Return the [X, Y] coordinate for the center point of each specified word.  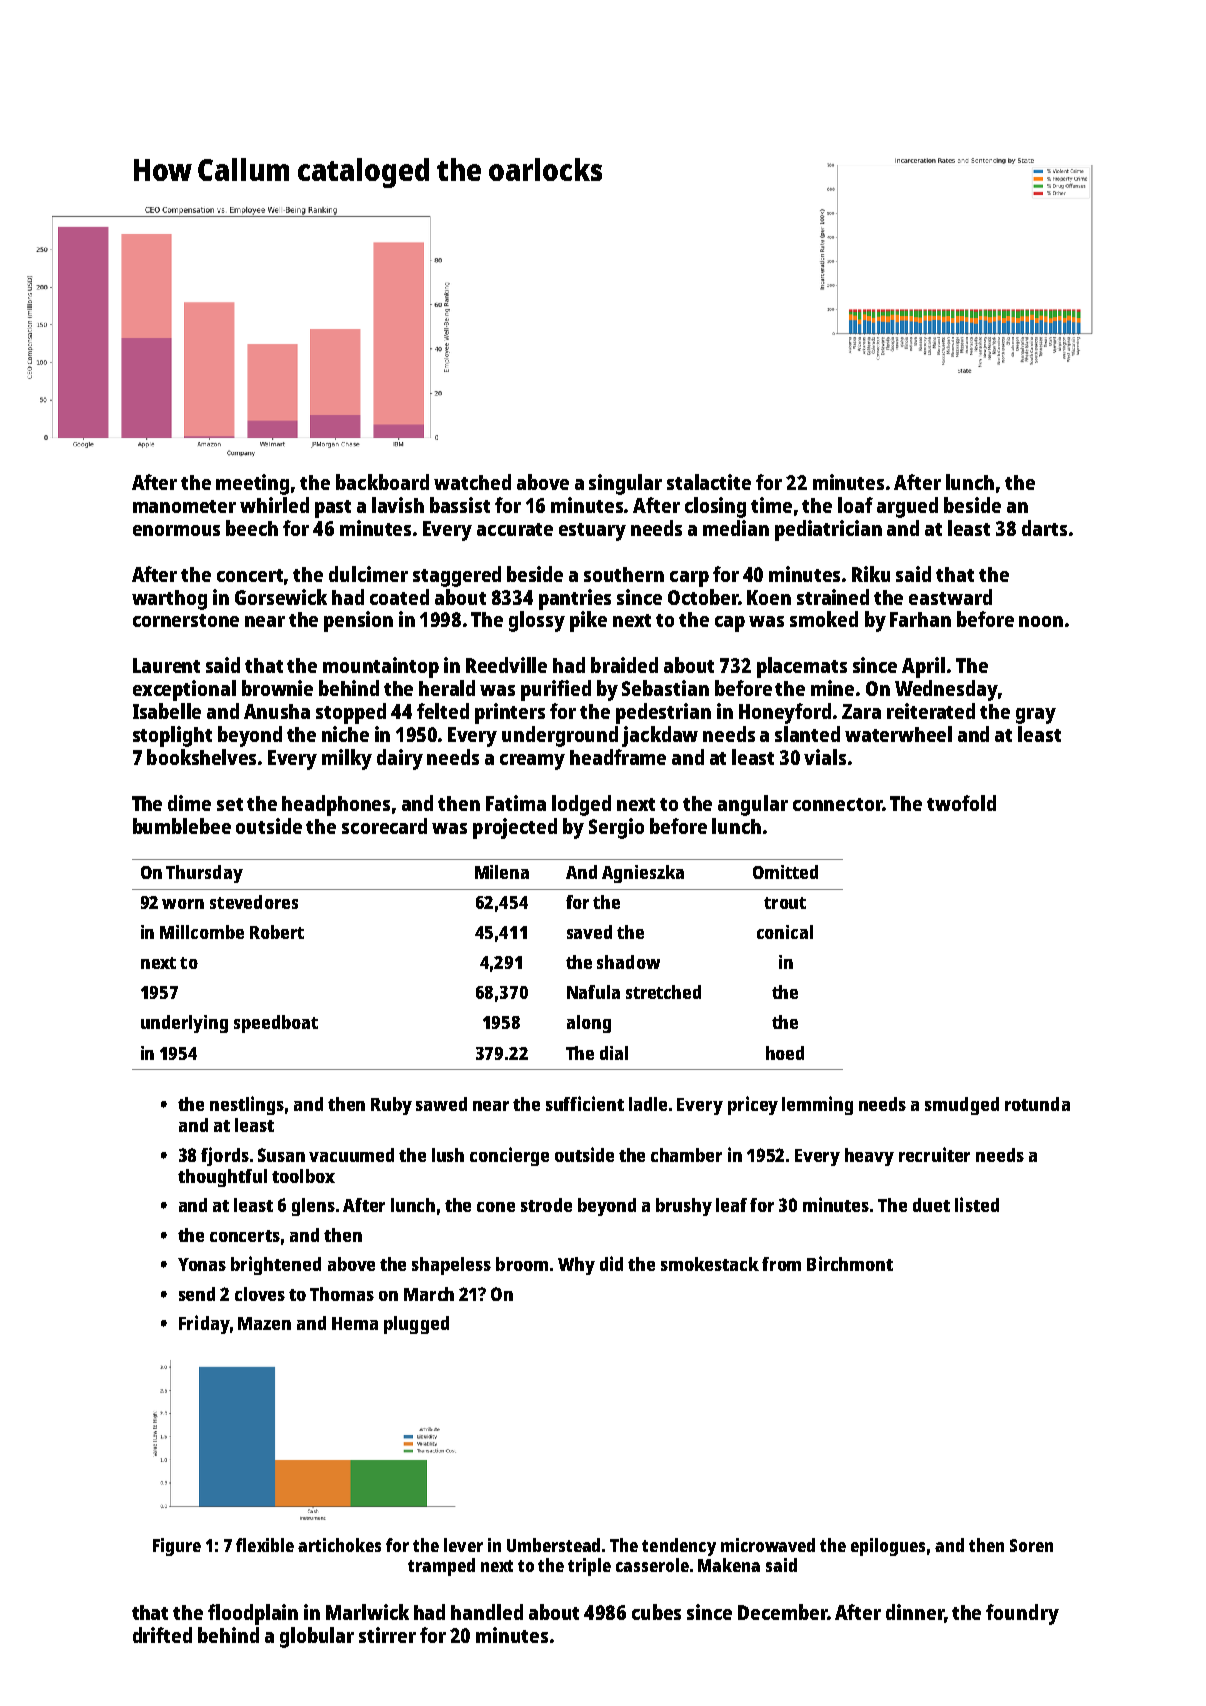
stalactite [709, 482]
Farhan [920, 619]
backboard [382, 482]
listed [977, 1204]
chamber [686, 1155]
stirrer [387, 1635]
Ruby [391, 1106]
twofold [961, 803]
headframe [618, 757]
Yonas [202, 1264]
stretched [663, 992]
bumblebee [182, 826]
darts [1044, 528]
